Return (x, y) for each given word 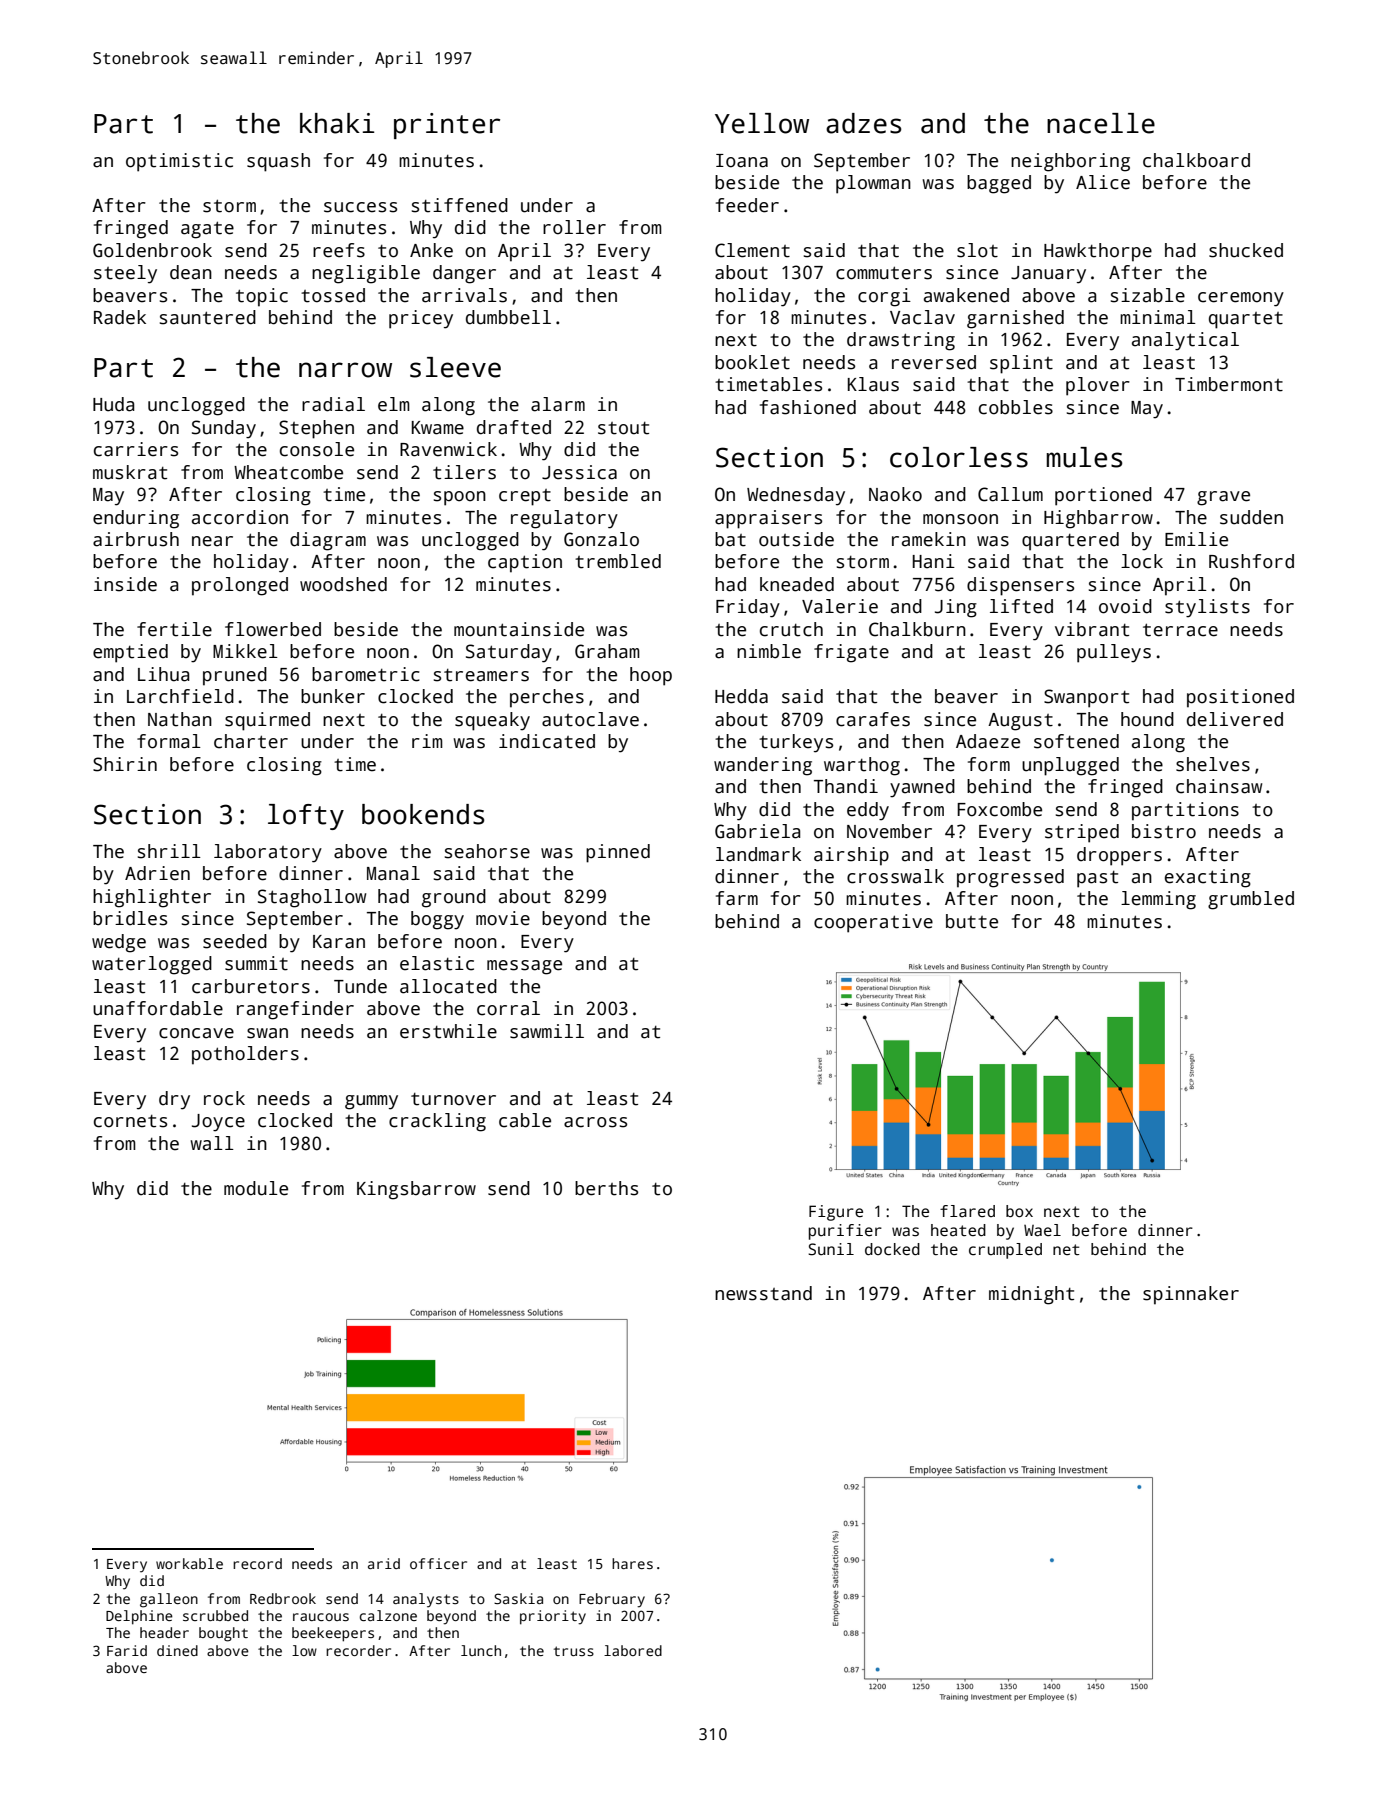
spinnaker (1191, 1295)
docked (892, 1249)
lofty (306, 817)
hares (632, 1563)
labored (633, 1650)
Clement (752, 250)
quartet (1246, 320)
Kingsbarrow (416, 1190)
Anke (431, 250)
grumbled (1251, 900)
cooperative (873, 923)
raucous (321, 1617)
